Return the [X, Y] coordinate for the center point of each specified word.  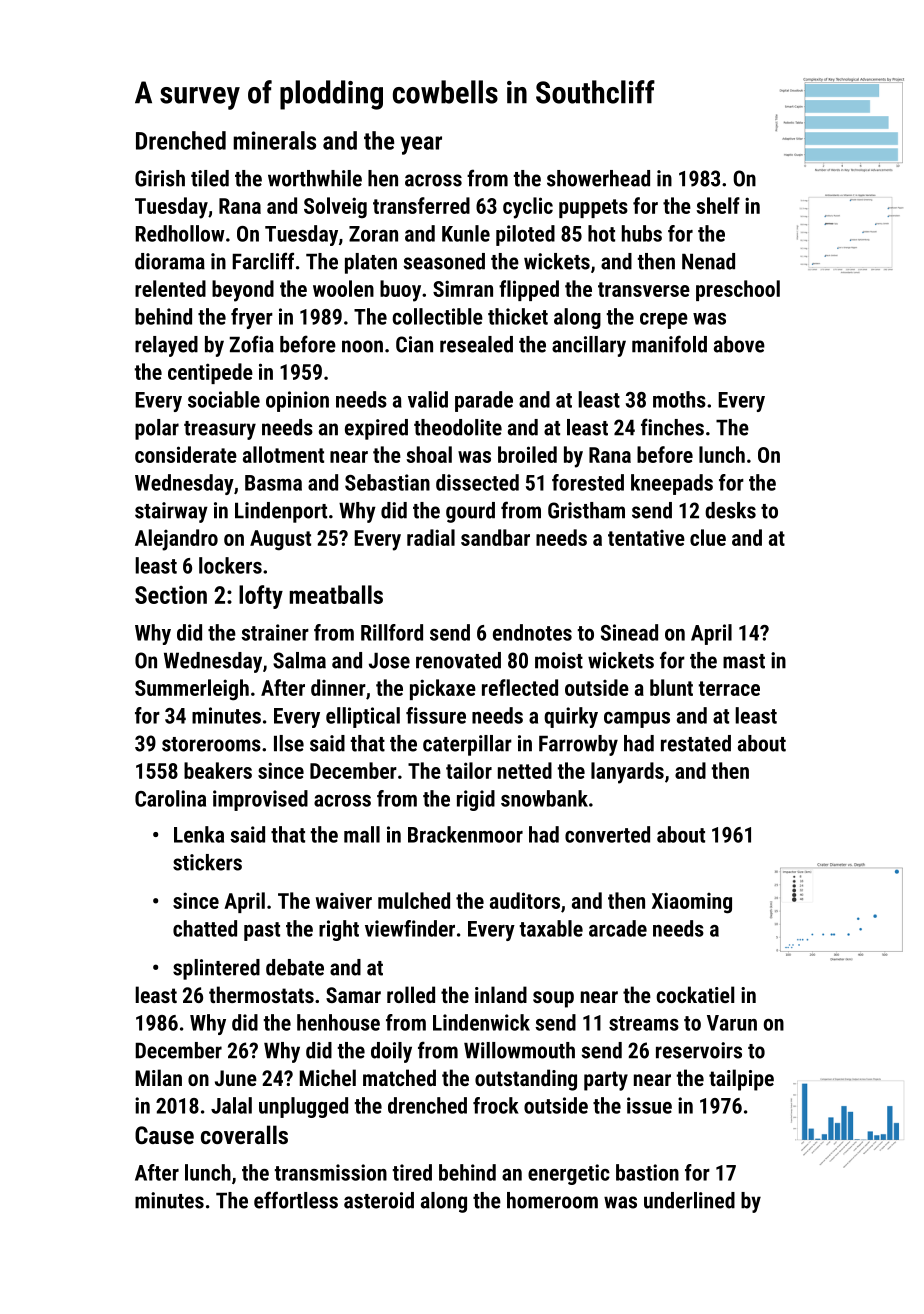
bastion [647, 1172]
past [262, 931]
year [421, 145]
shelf [718, 205]
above [739, 344]
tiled [210, 178]
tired [412, 1172]
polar [157, 429]
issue [649, 1105]
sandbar [495, 537]
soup [553, 999]
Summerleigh [192, 690]
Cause [164, 1135]
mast [744, 661]
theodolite [458, 427]
